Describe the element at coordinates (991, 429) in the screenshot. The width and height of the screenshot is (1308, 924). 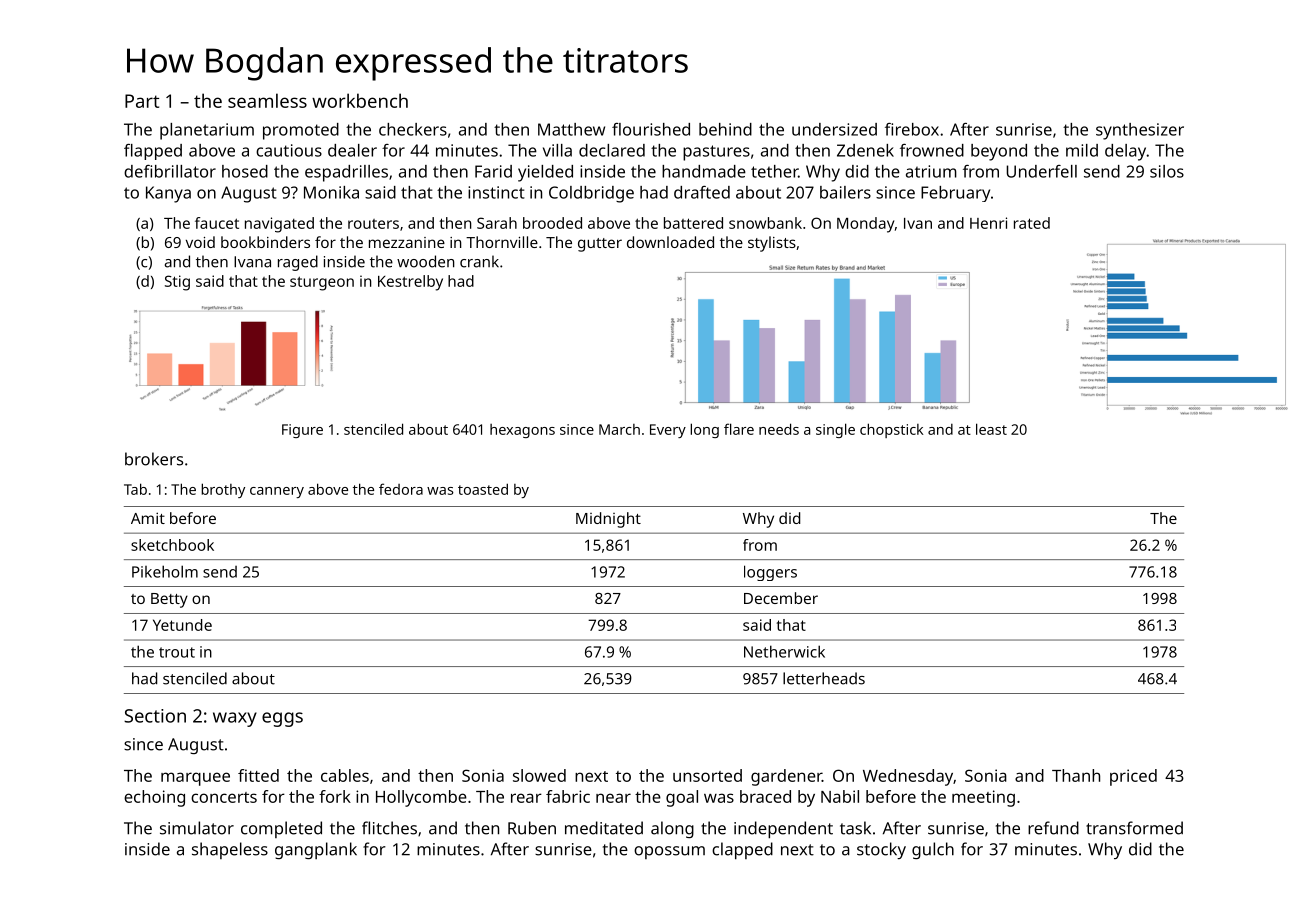
I see `least` at that location.
